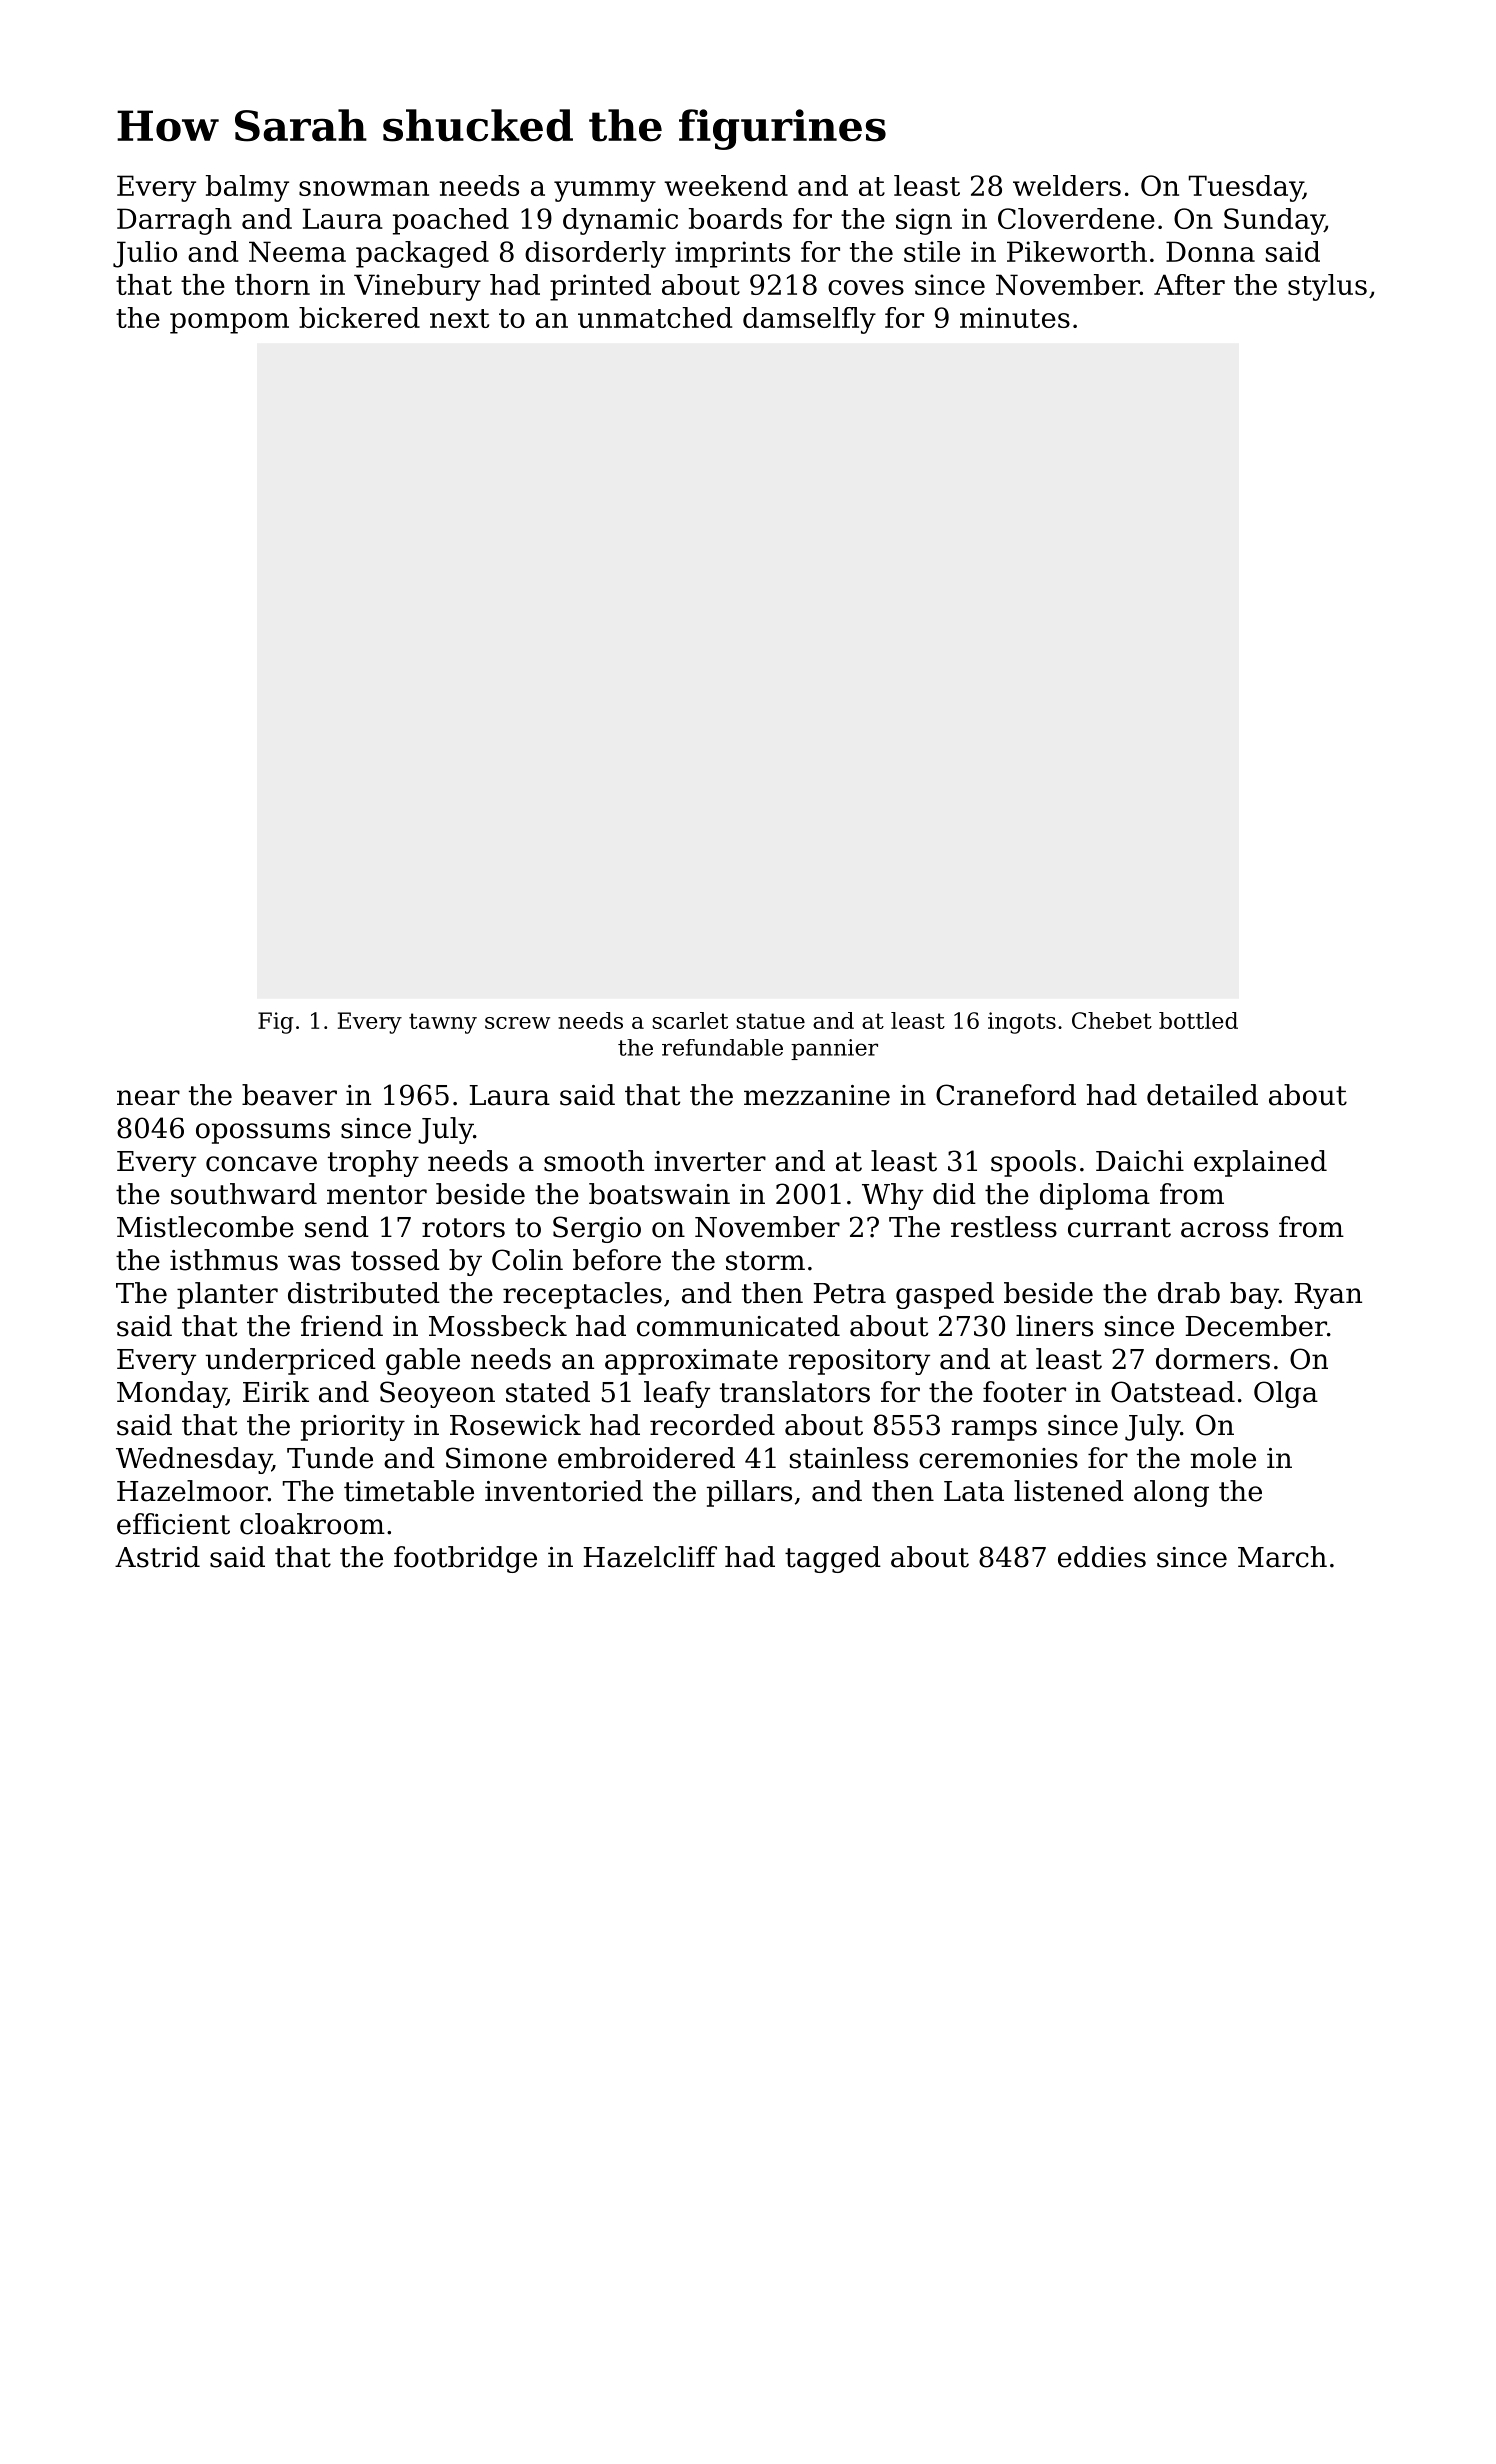 The height and width of the page is (2464, 1496). Describe the element at coordinates (1022, 1023) in the page. I see `ingots` at that location.
